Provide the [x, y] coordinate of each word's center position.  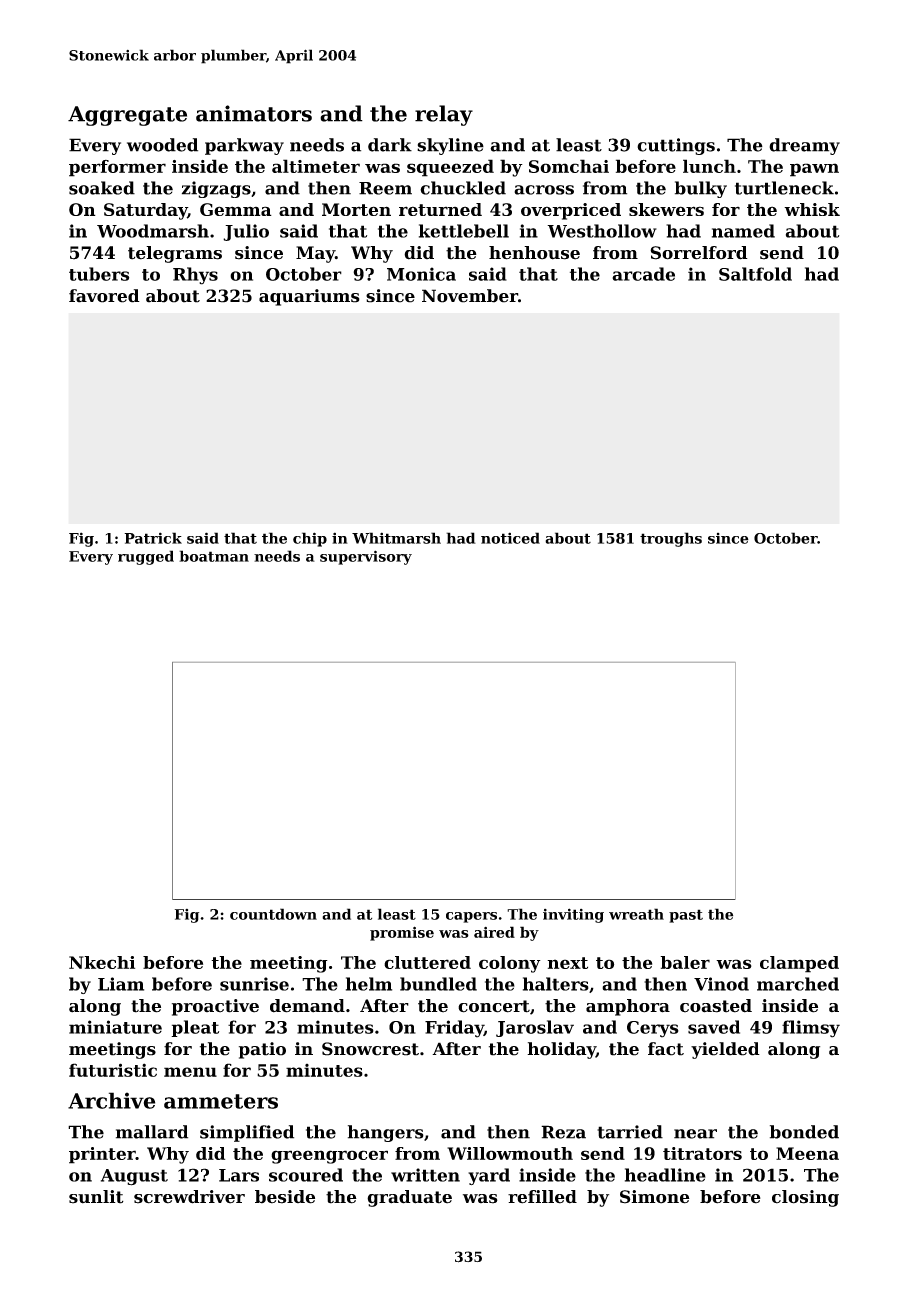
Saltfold [755, 274]
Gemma [236, 209]
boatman [214, 556]
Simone [655, 1197]
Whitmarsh [396, 538]
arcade [643, 274]
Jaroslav [535, 1028]
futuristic [113, 1070]
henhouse [534, 253]
